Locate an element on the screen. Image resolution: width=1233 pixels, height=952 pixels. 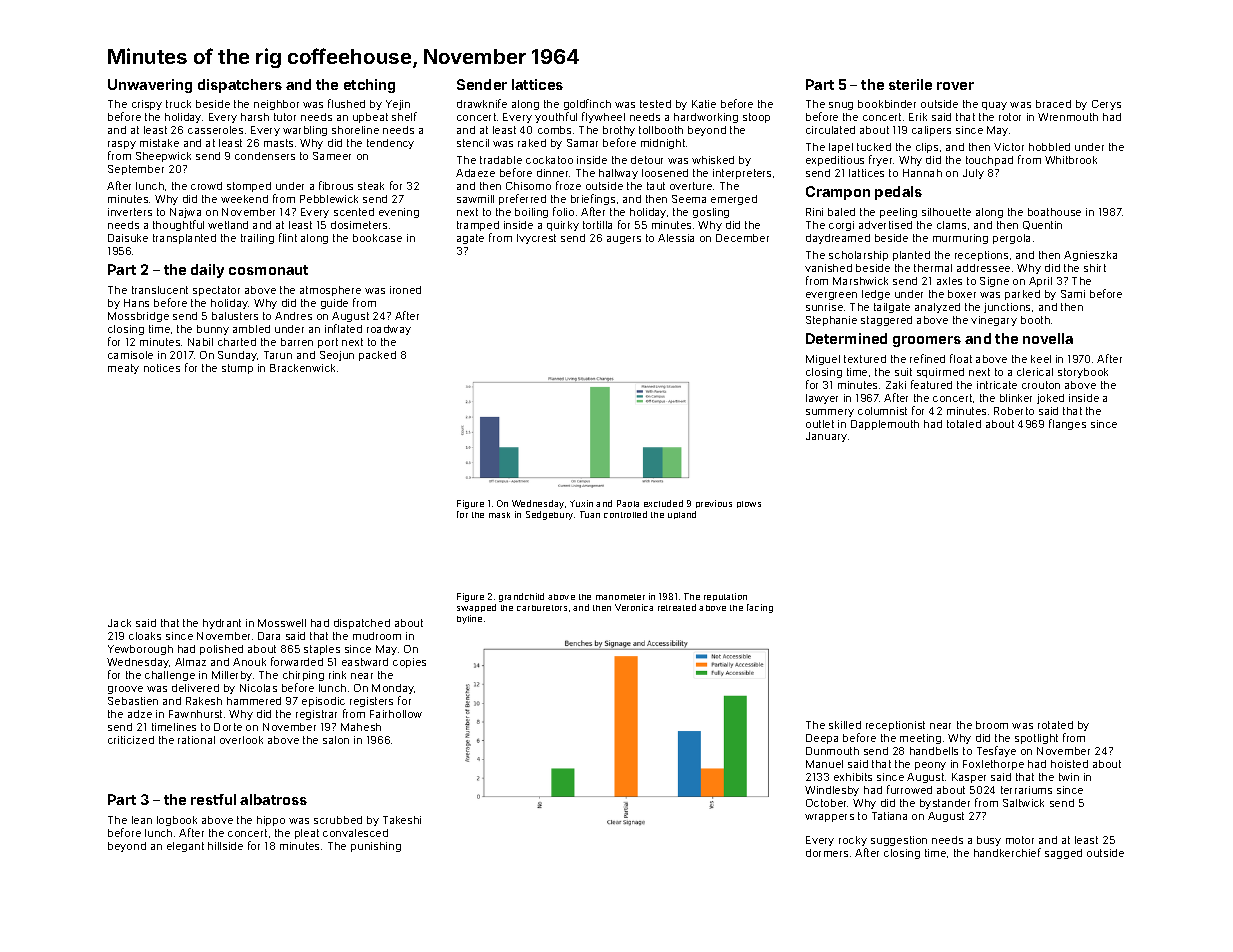
facing is located at coordinates (760, 608).
